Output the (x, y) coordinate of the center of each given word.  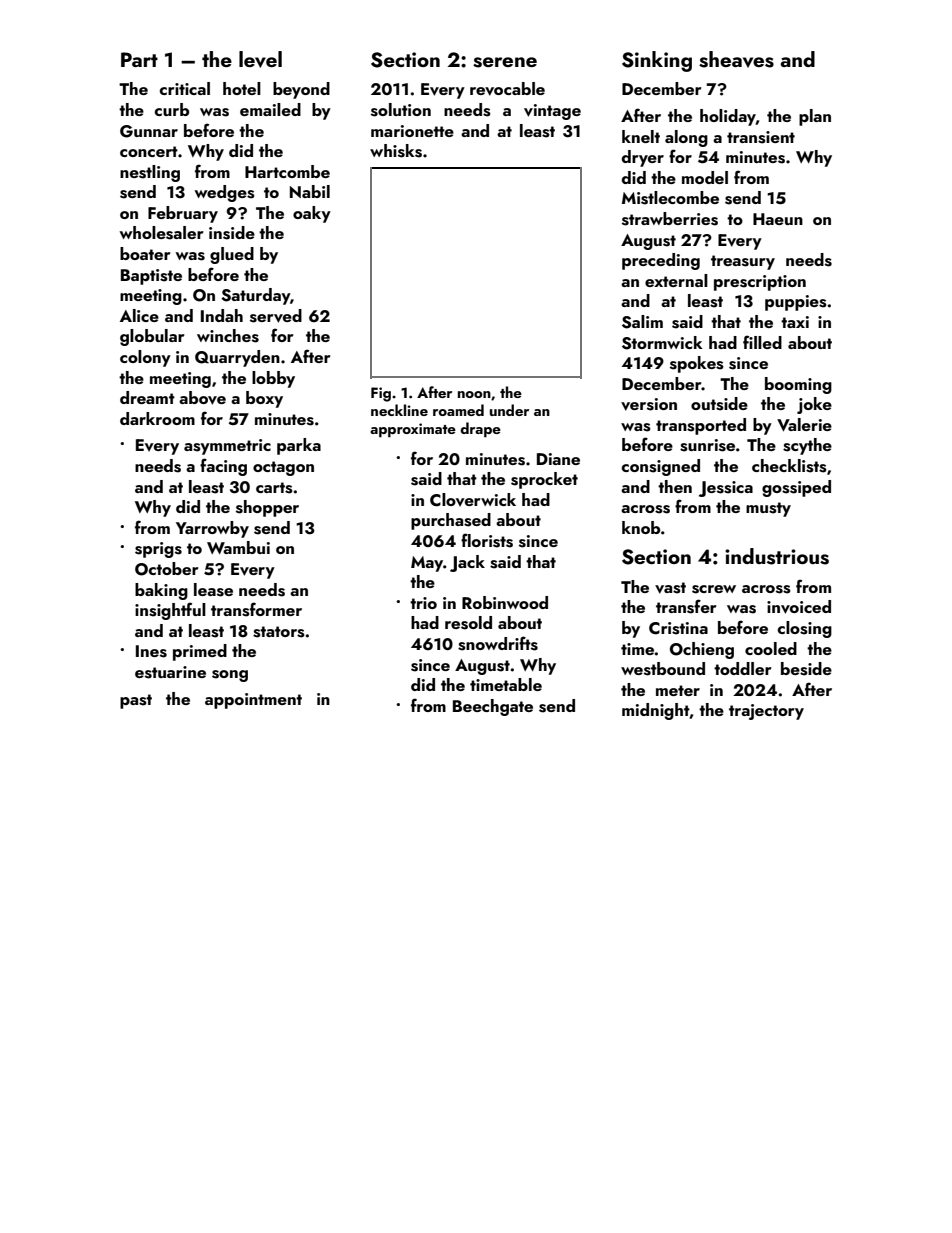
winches (228, 336)
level (260, 59)
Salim (642, 322)
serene (505, 62)
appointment (253, 701)
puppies (796, 303)
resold (468, 623)
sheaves (736, 59)
